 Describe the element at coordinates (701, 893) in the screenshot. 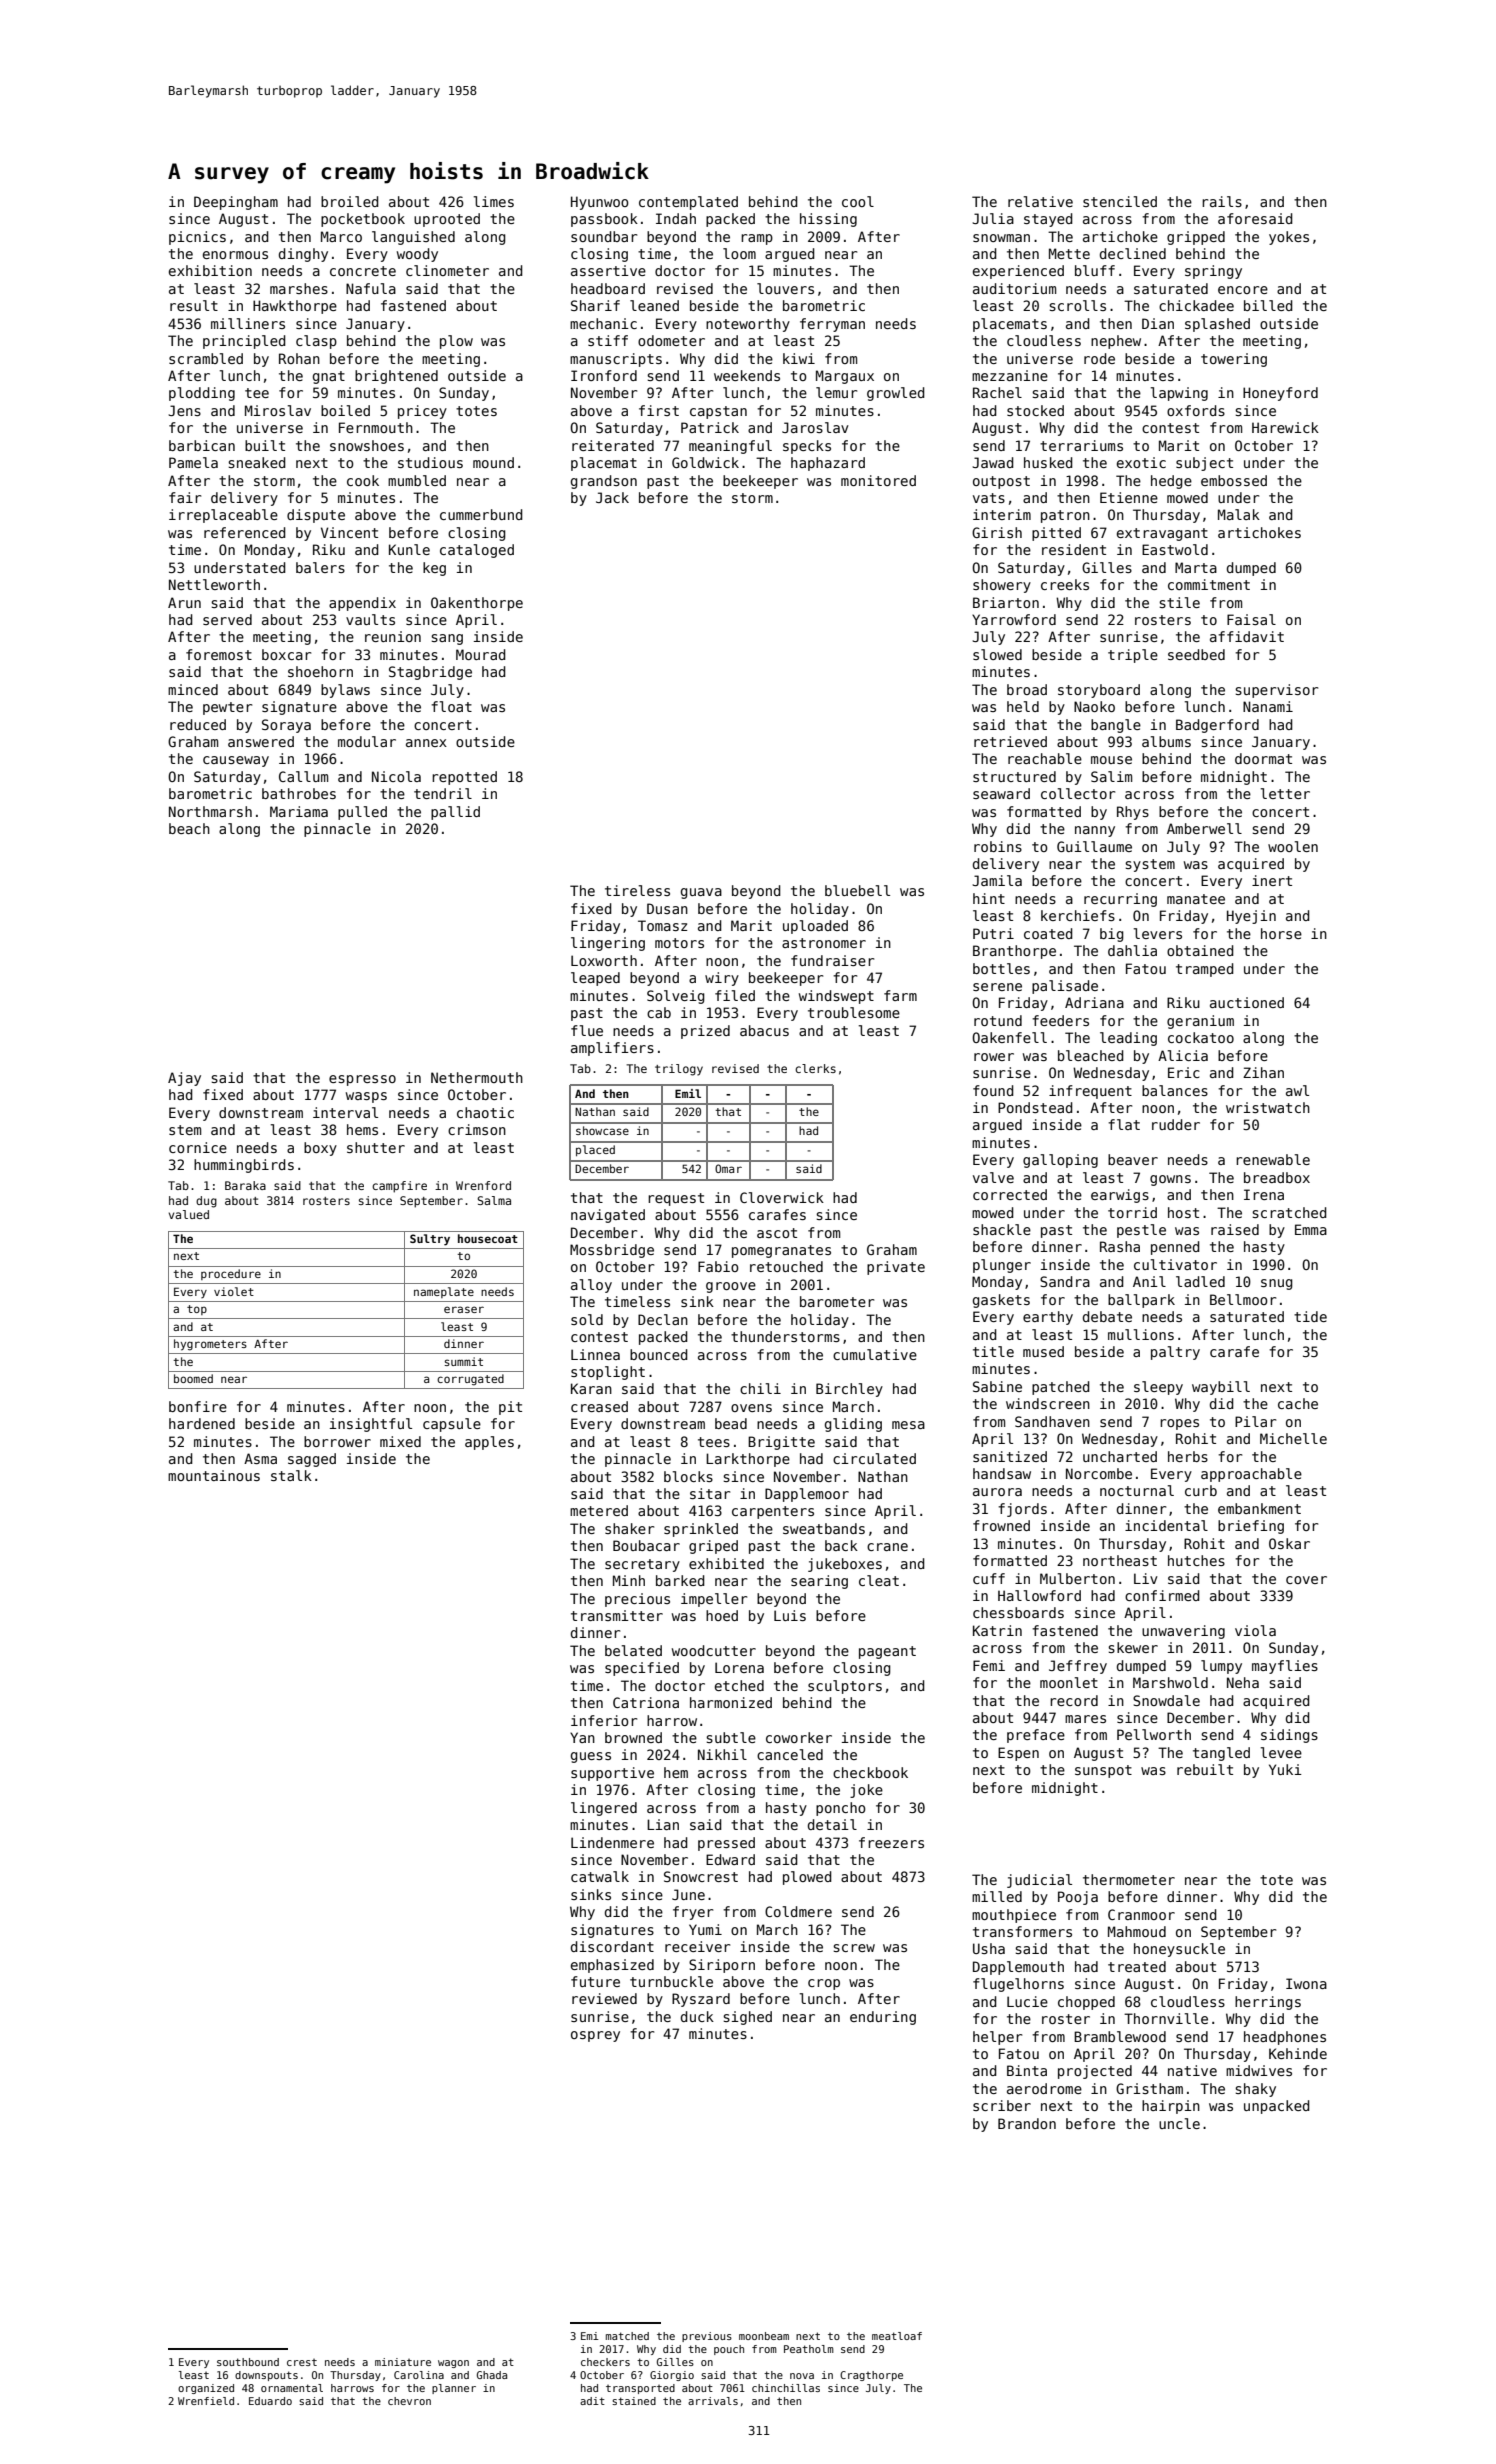

I see `guava` at that location.
